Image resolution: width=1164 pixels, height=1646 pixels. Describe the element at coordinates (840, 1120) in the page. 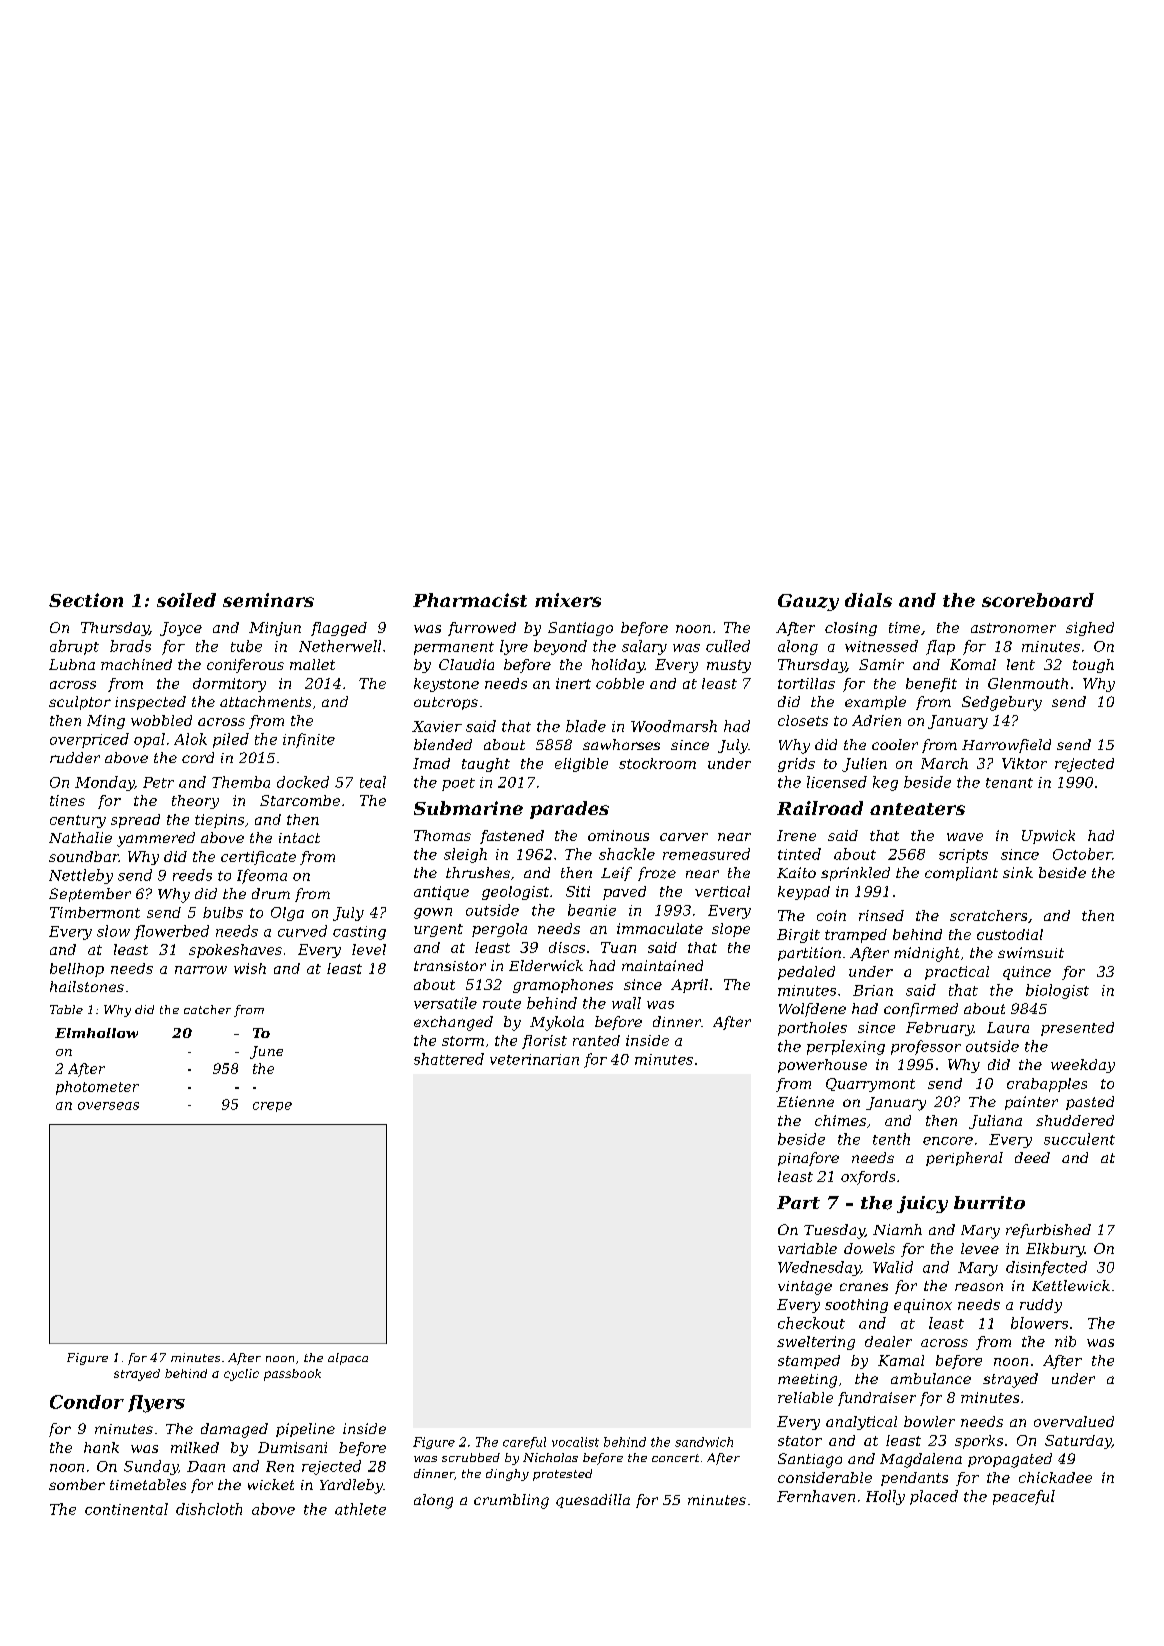

I see `chimes` at that location.
